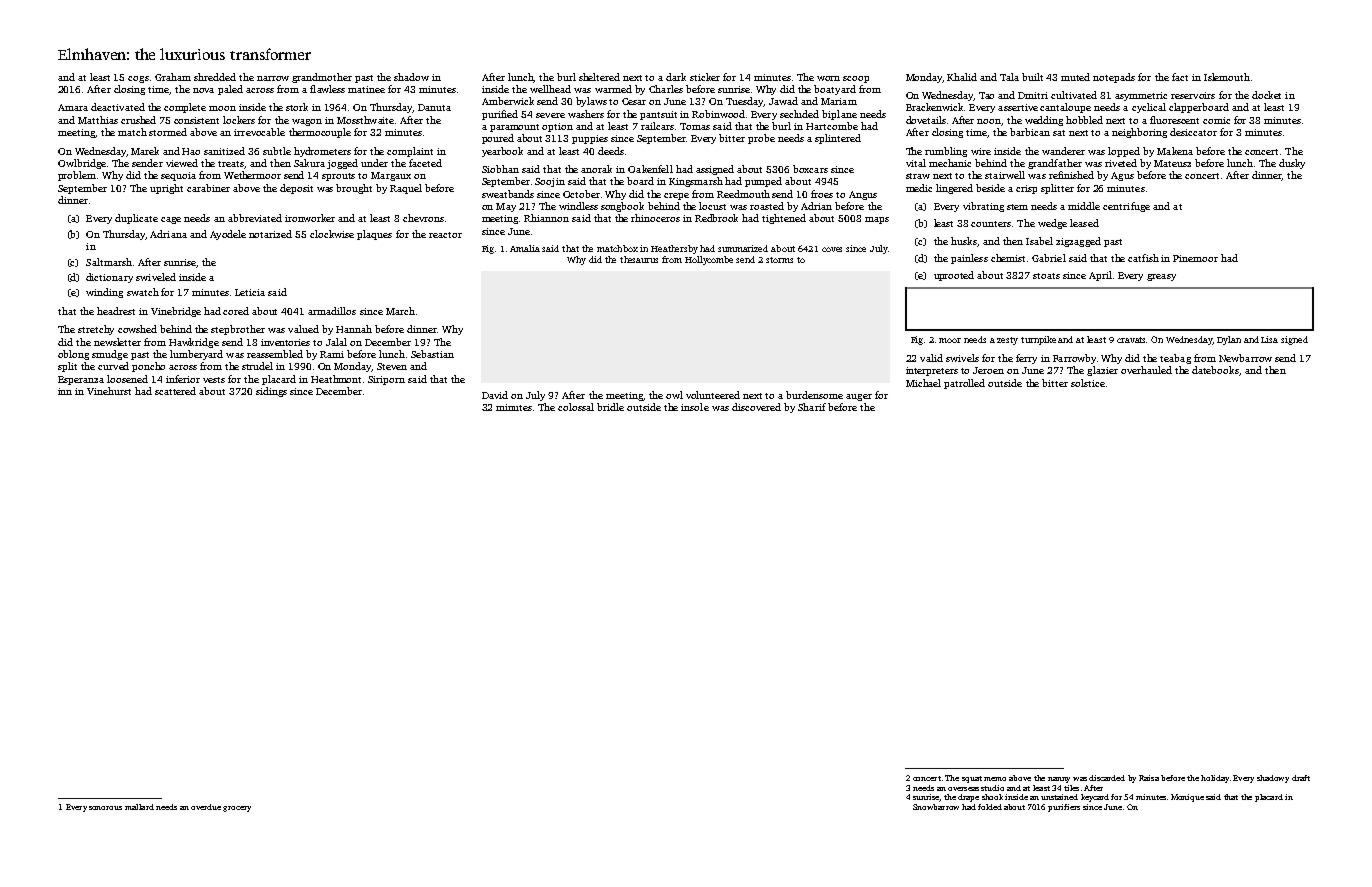  What do you see at coordinates (1215, 779) in the screenshot?
I see `holiday` at bounding box center [1215, 779].
